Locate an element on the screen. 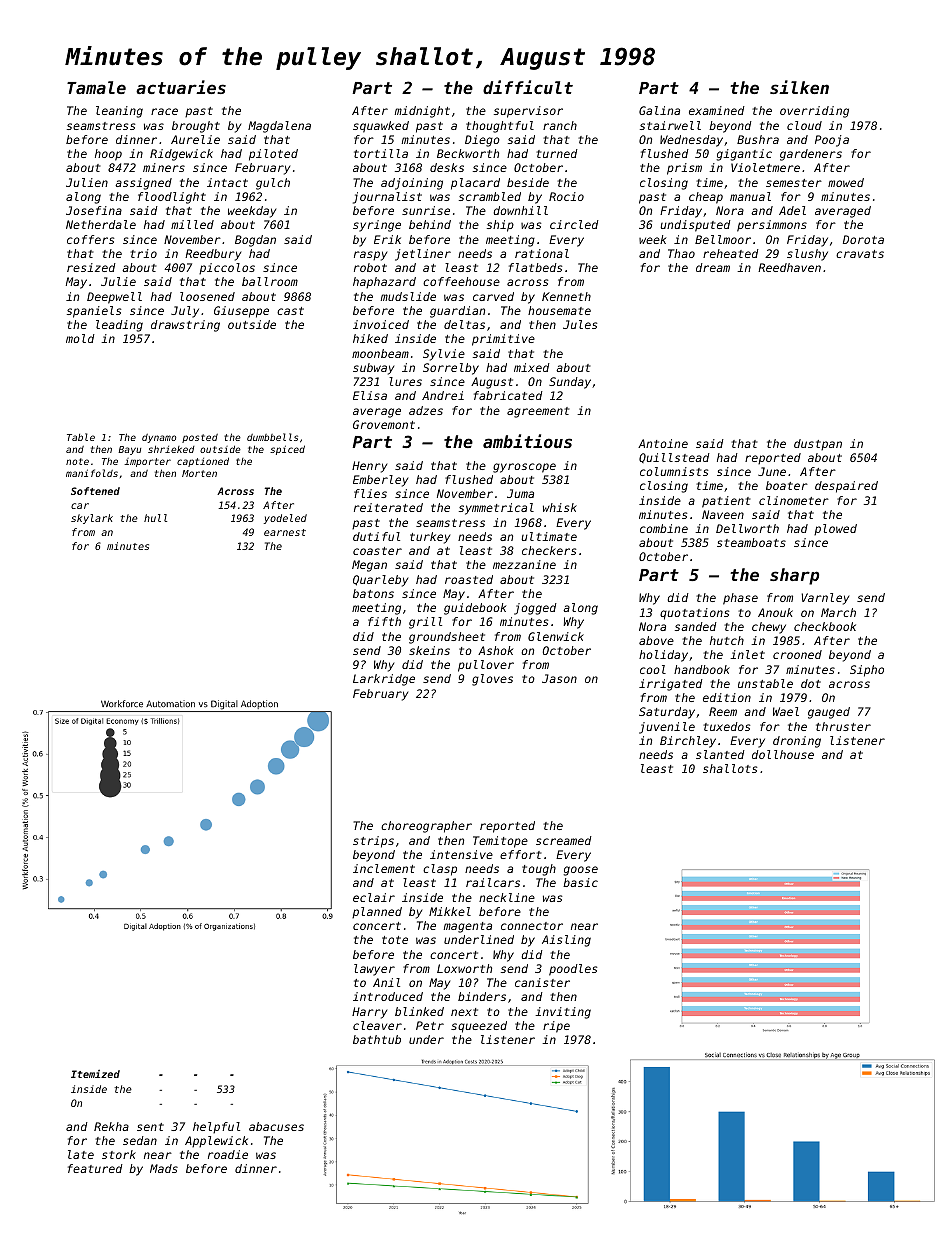 This screenshot has height=1233, width=952. abacuses is located at coordinates (276, 1126).
